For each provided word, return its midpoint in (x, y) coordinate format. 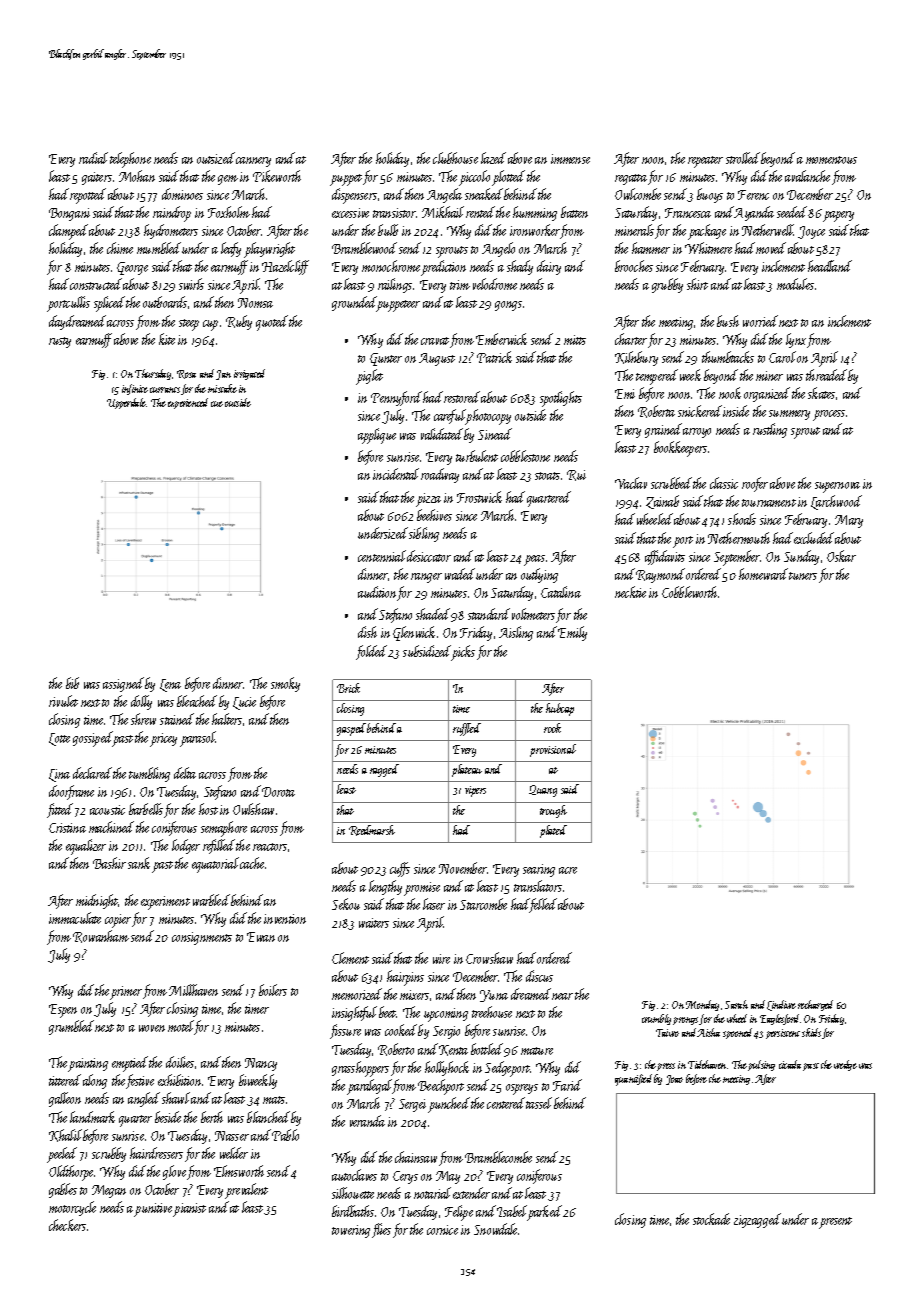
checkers (67, 1225)
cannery (253, 162)
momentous (831, 160)
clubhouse (455, 158)
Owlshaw (253, 809)
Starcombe (483, 904)
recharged (815, 1005)
